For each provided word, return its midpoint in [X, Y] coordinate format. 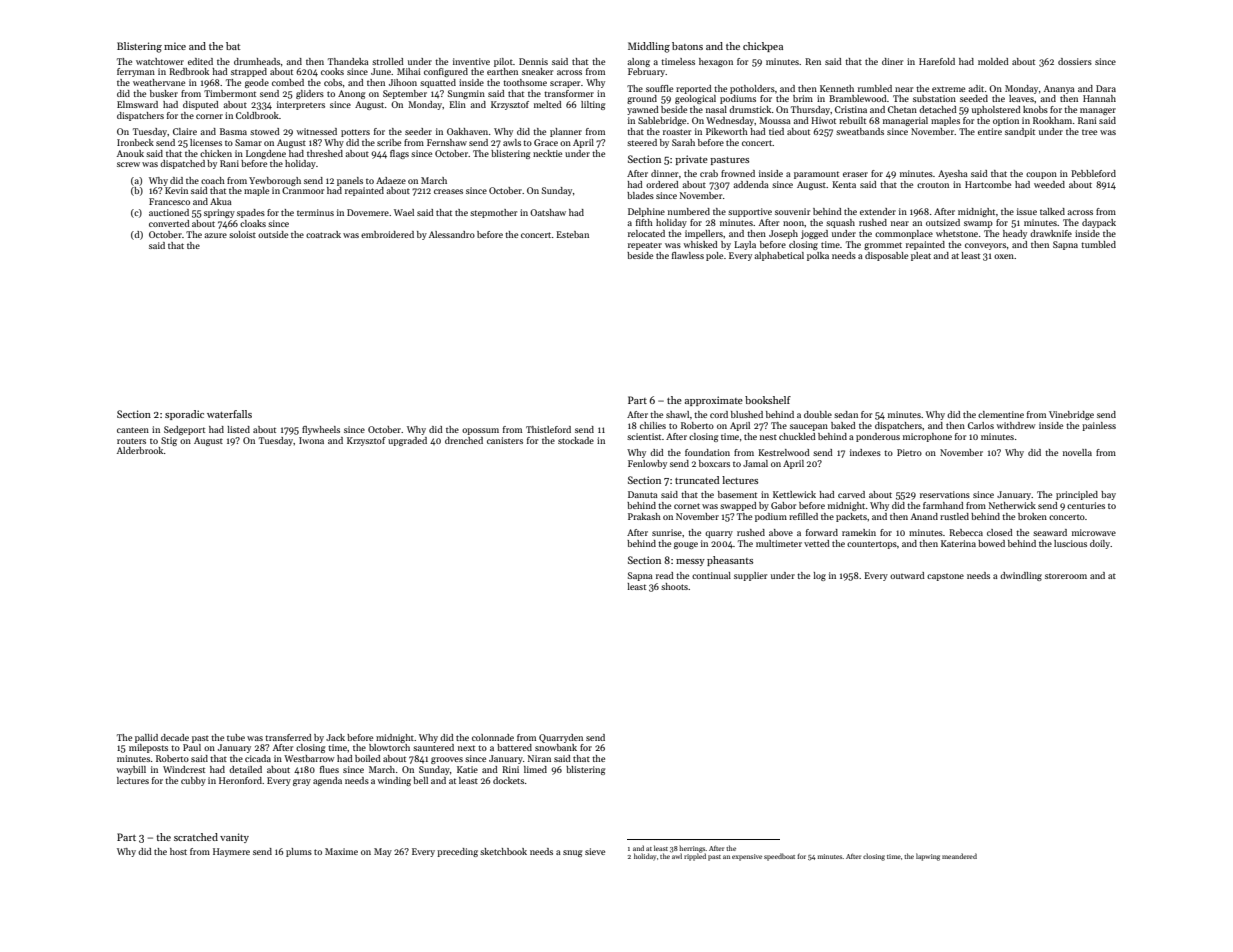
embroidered [387, 234]
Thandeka [348, 61]
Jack [335, 737]
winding [394, 781]
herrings [692, 849]
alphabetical [779, 256]
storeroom [1066, 576]
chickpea [763, 47]
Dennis [533, 61]
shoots [674, 586]
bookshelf [768, 400]
